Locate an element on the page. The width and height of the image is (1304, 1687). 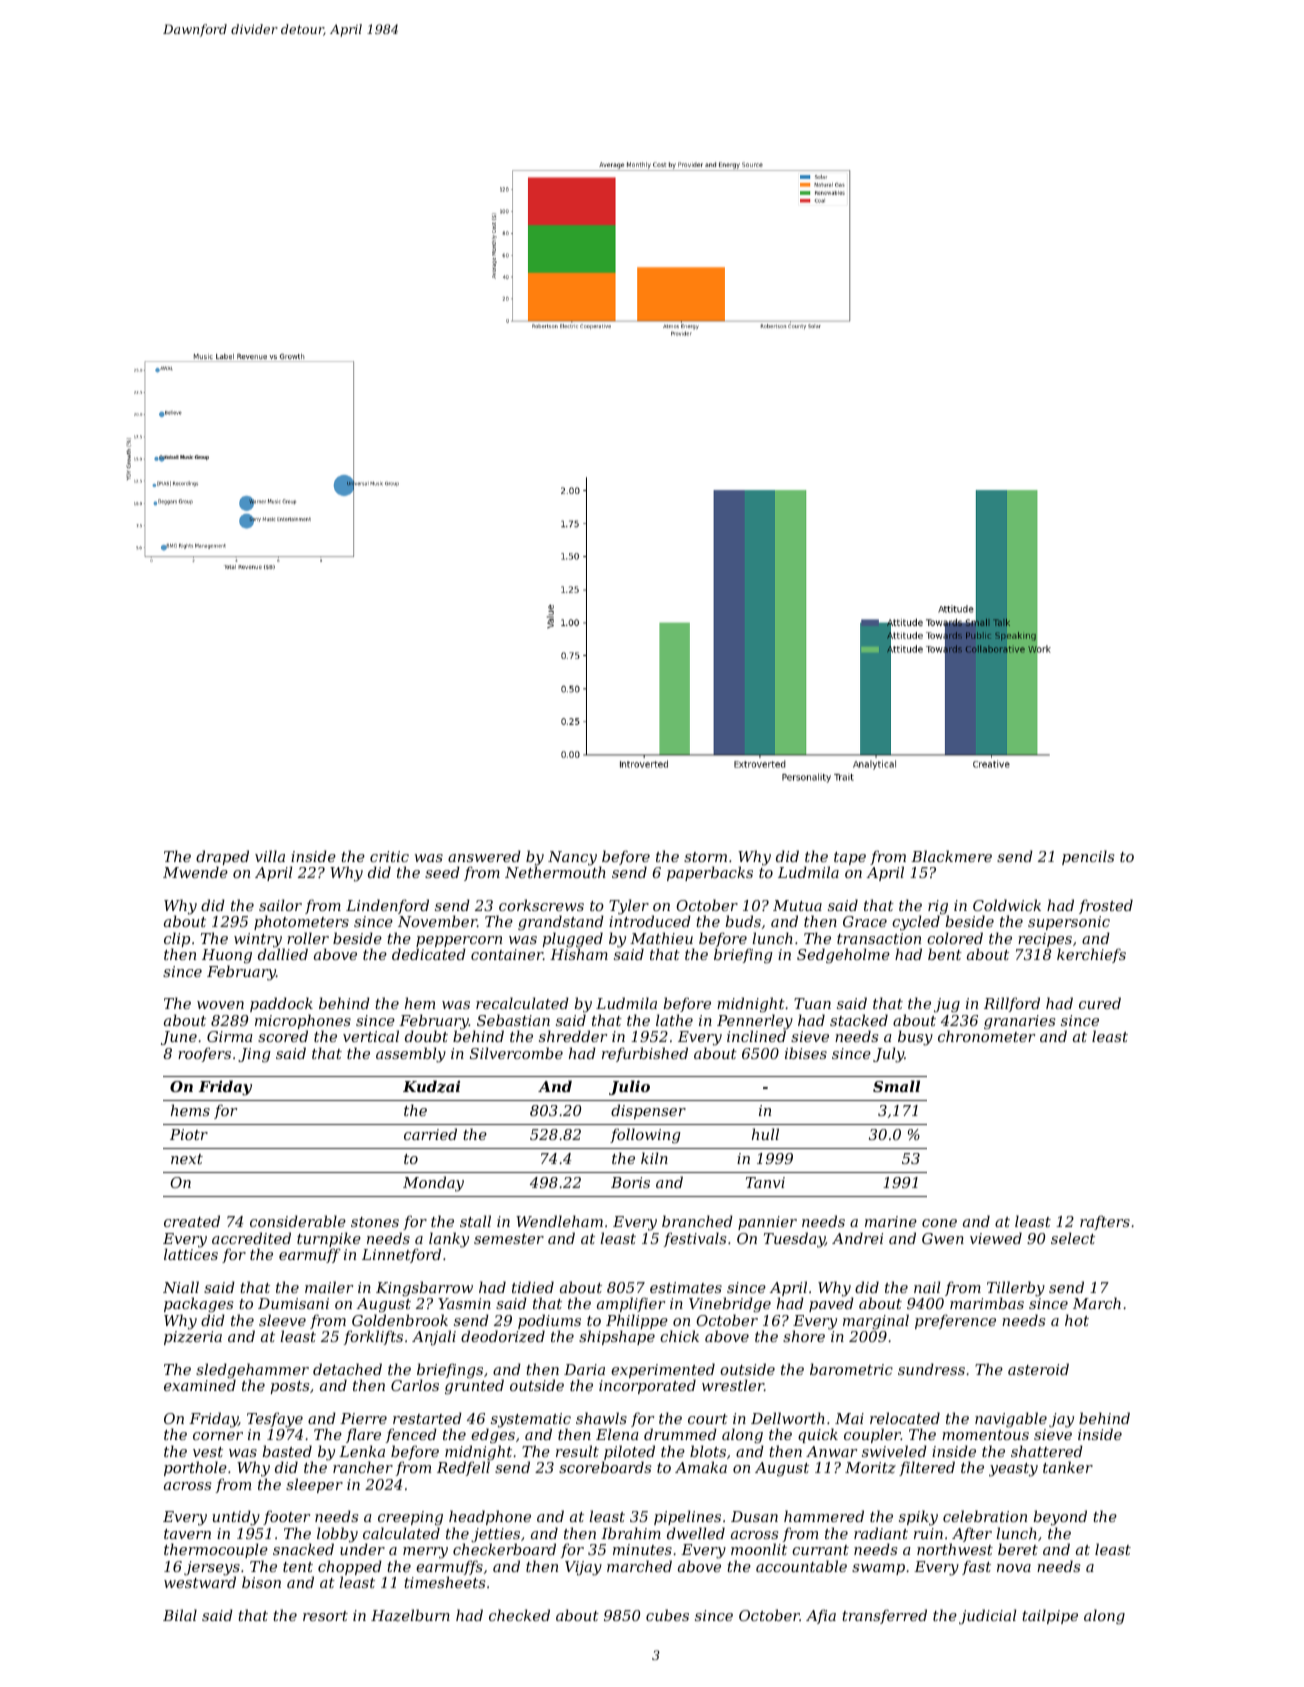
Blackmere is located at coordinates (951, 856).
